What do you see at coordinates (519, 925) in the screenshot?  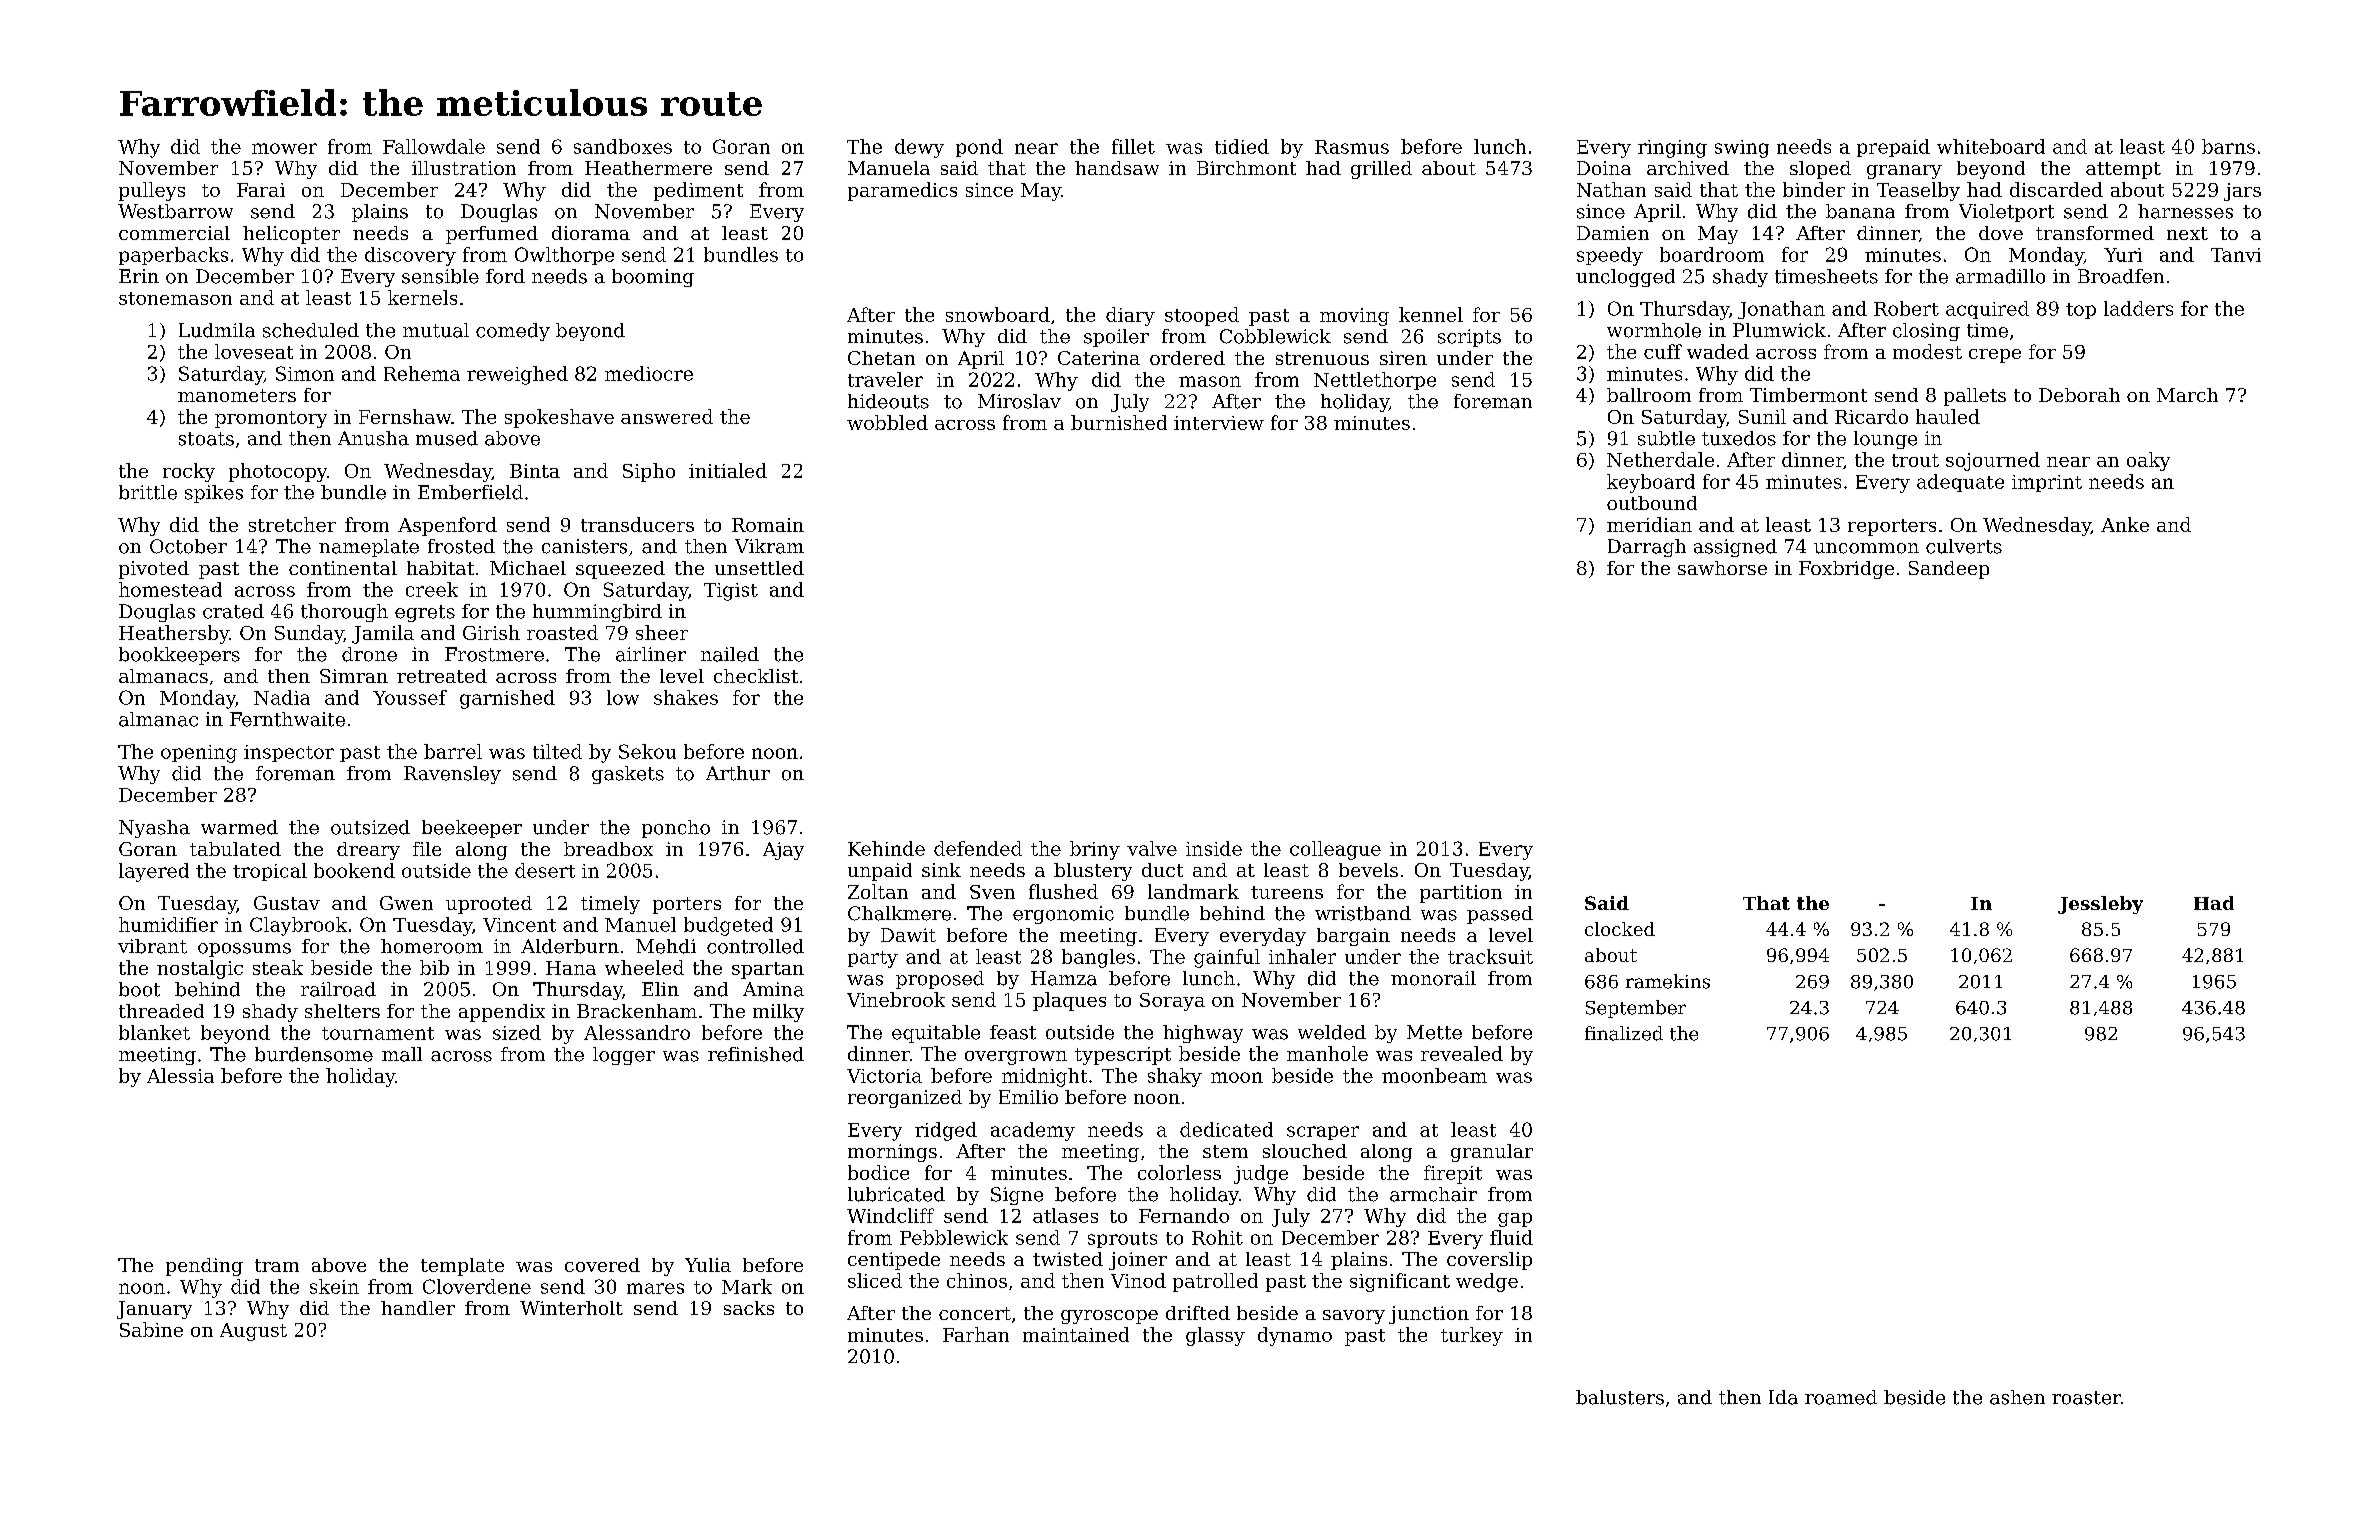 I see `Vincent` at bounding box center [519, 925].
